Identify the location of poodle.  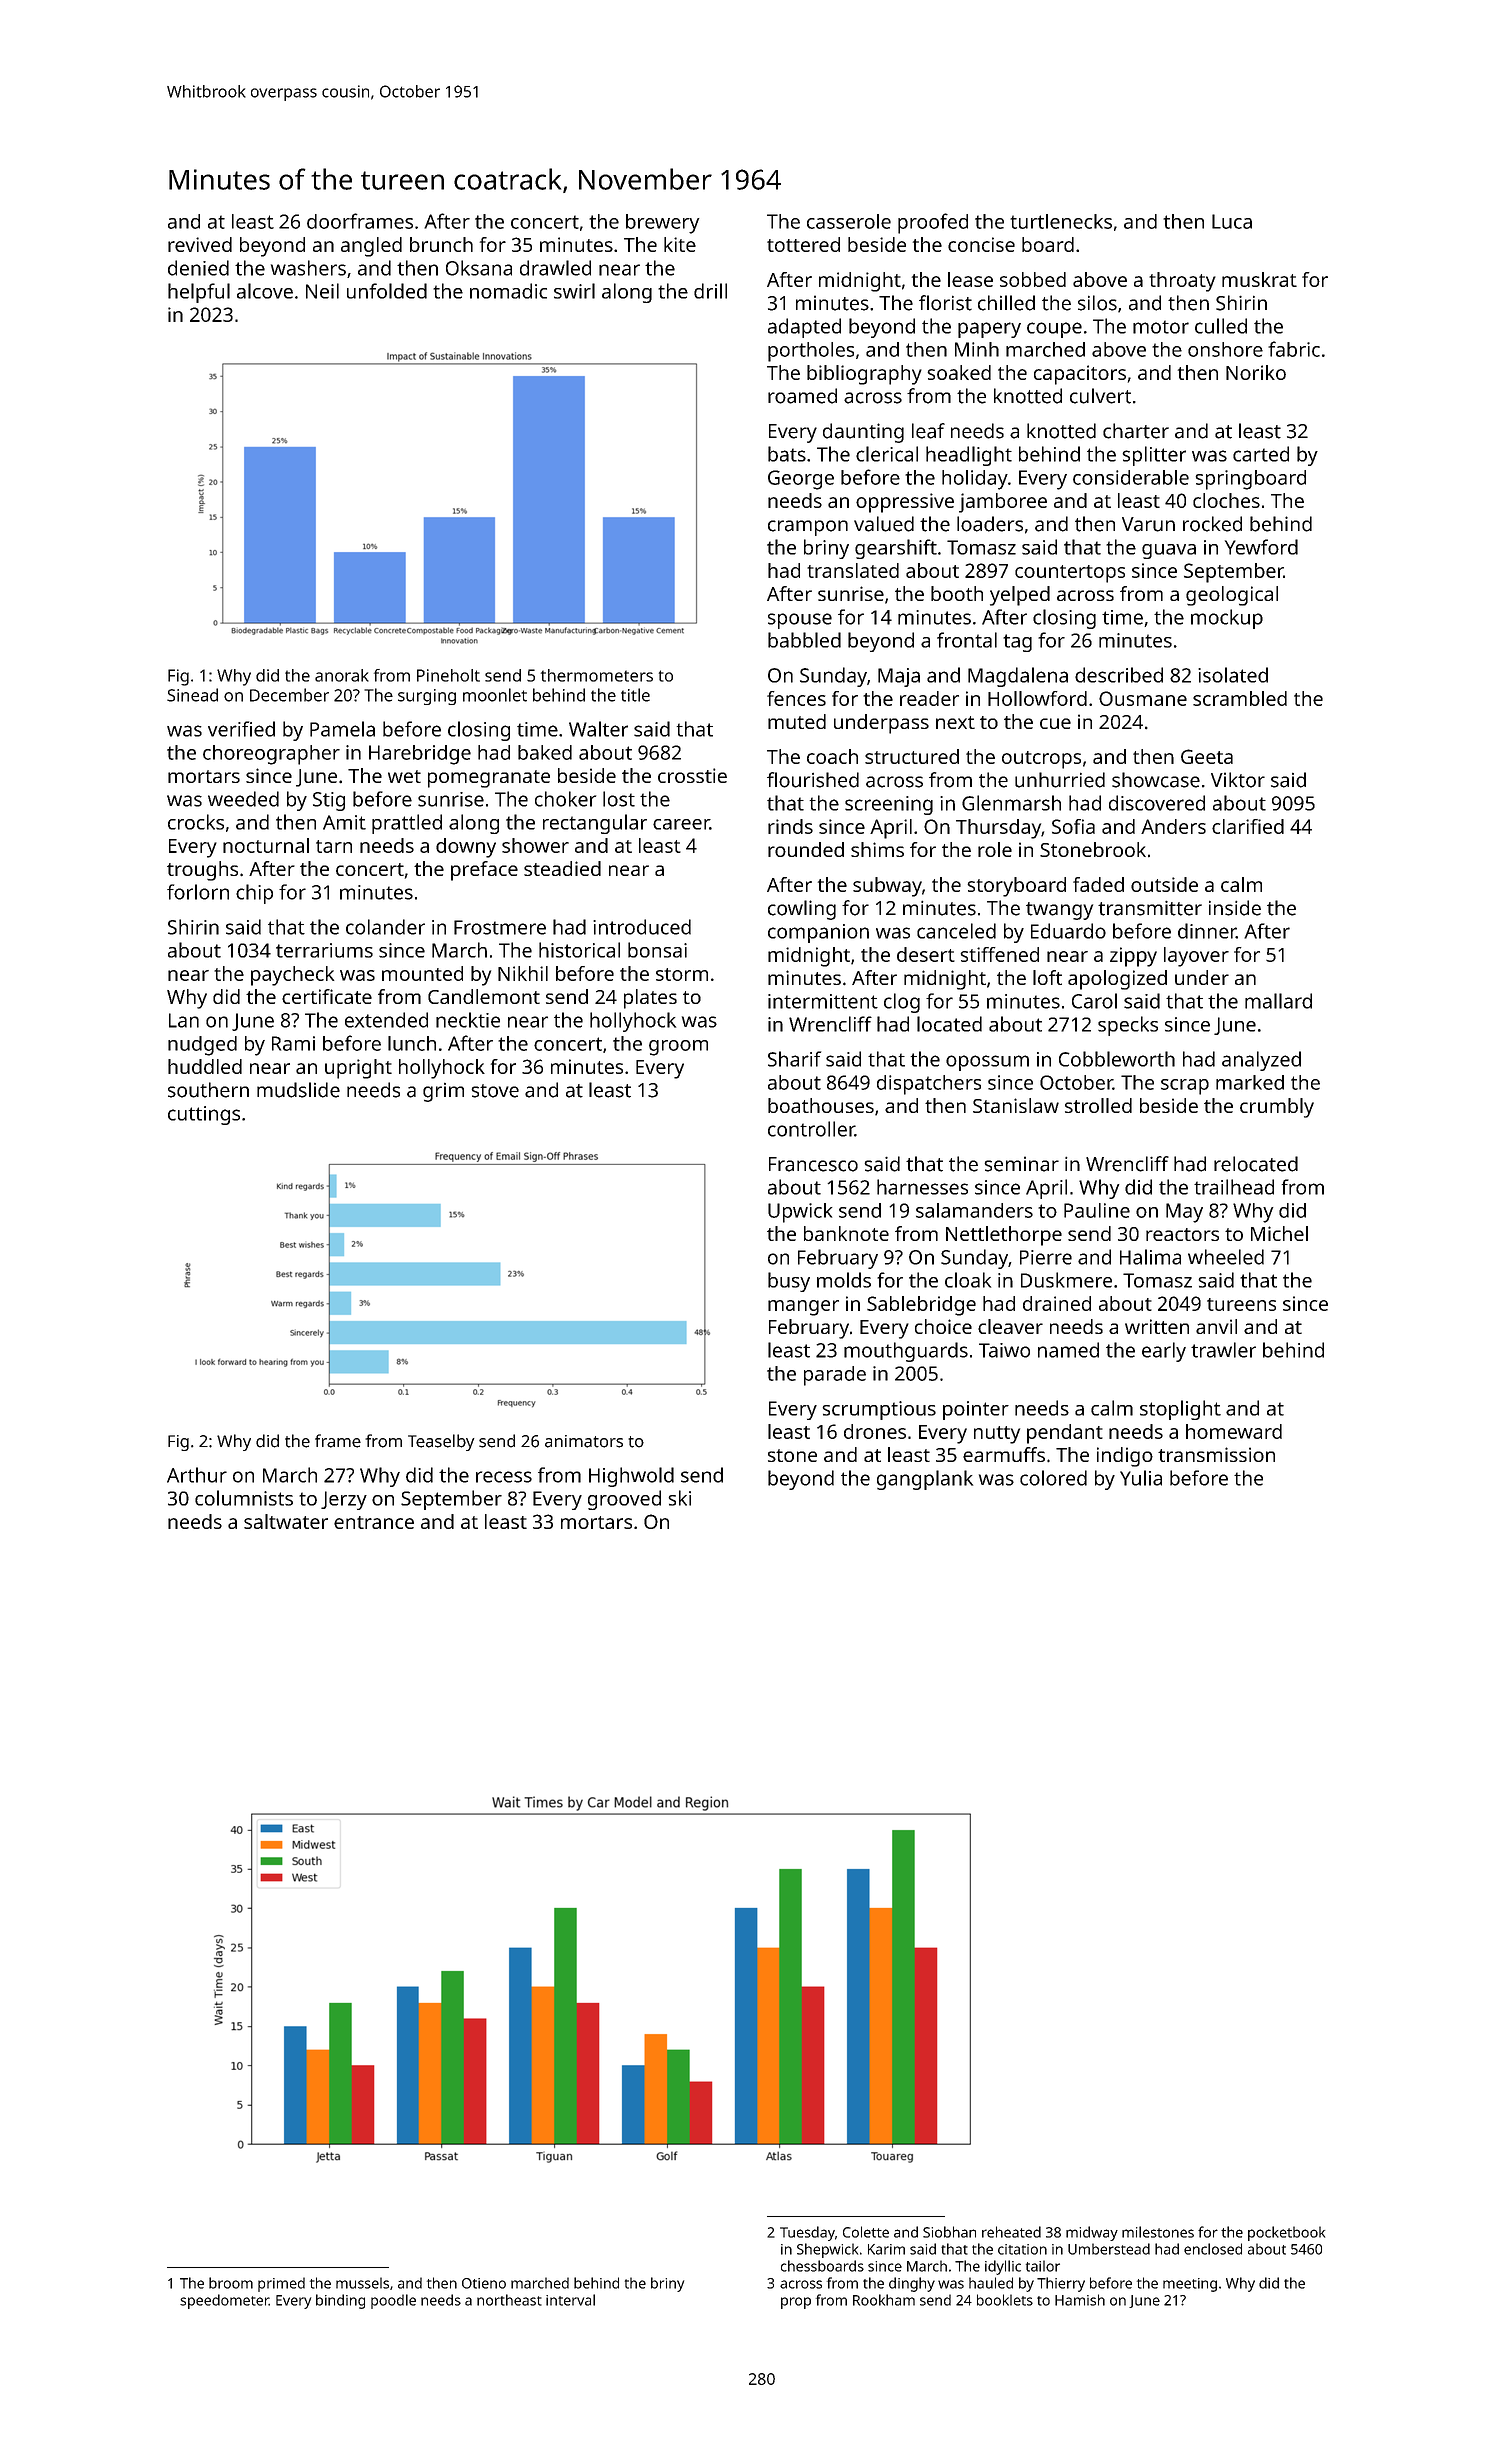
(393, 2301).
